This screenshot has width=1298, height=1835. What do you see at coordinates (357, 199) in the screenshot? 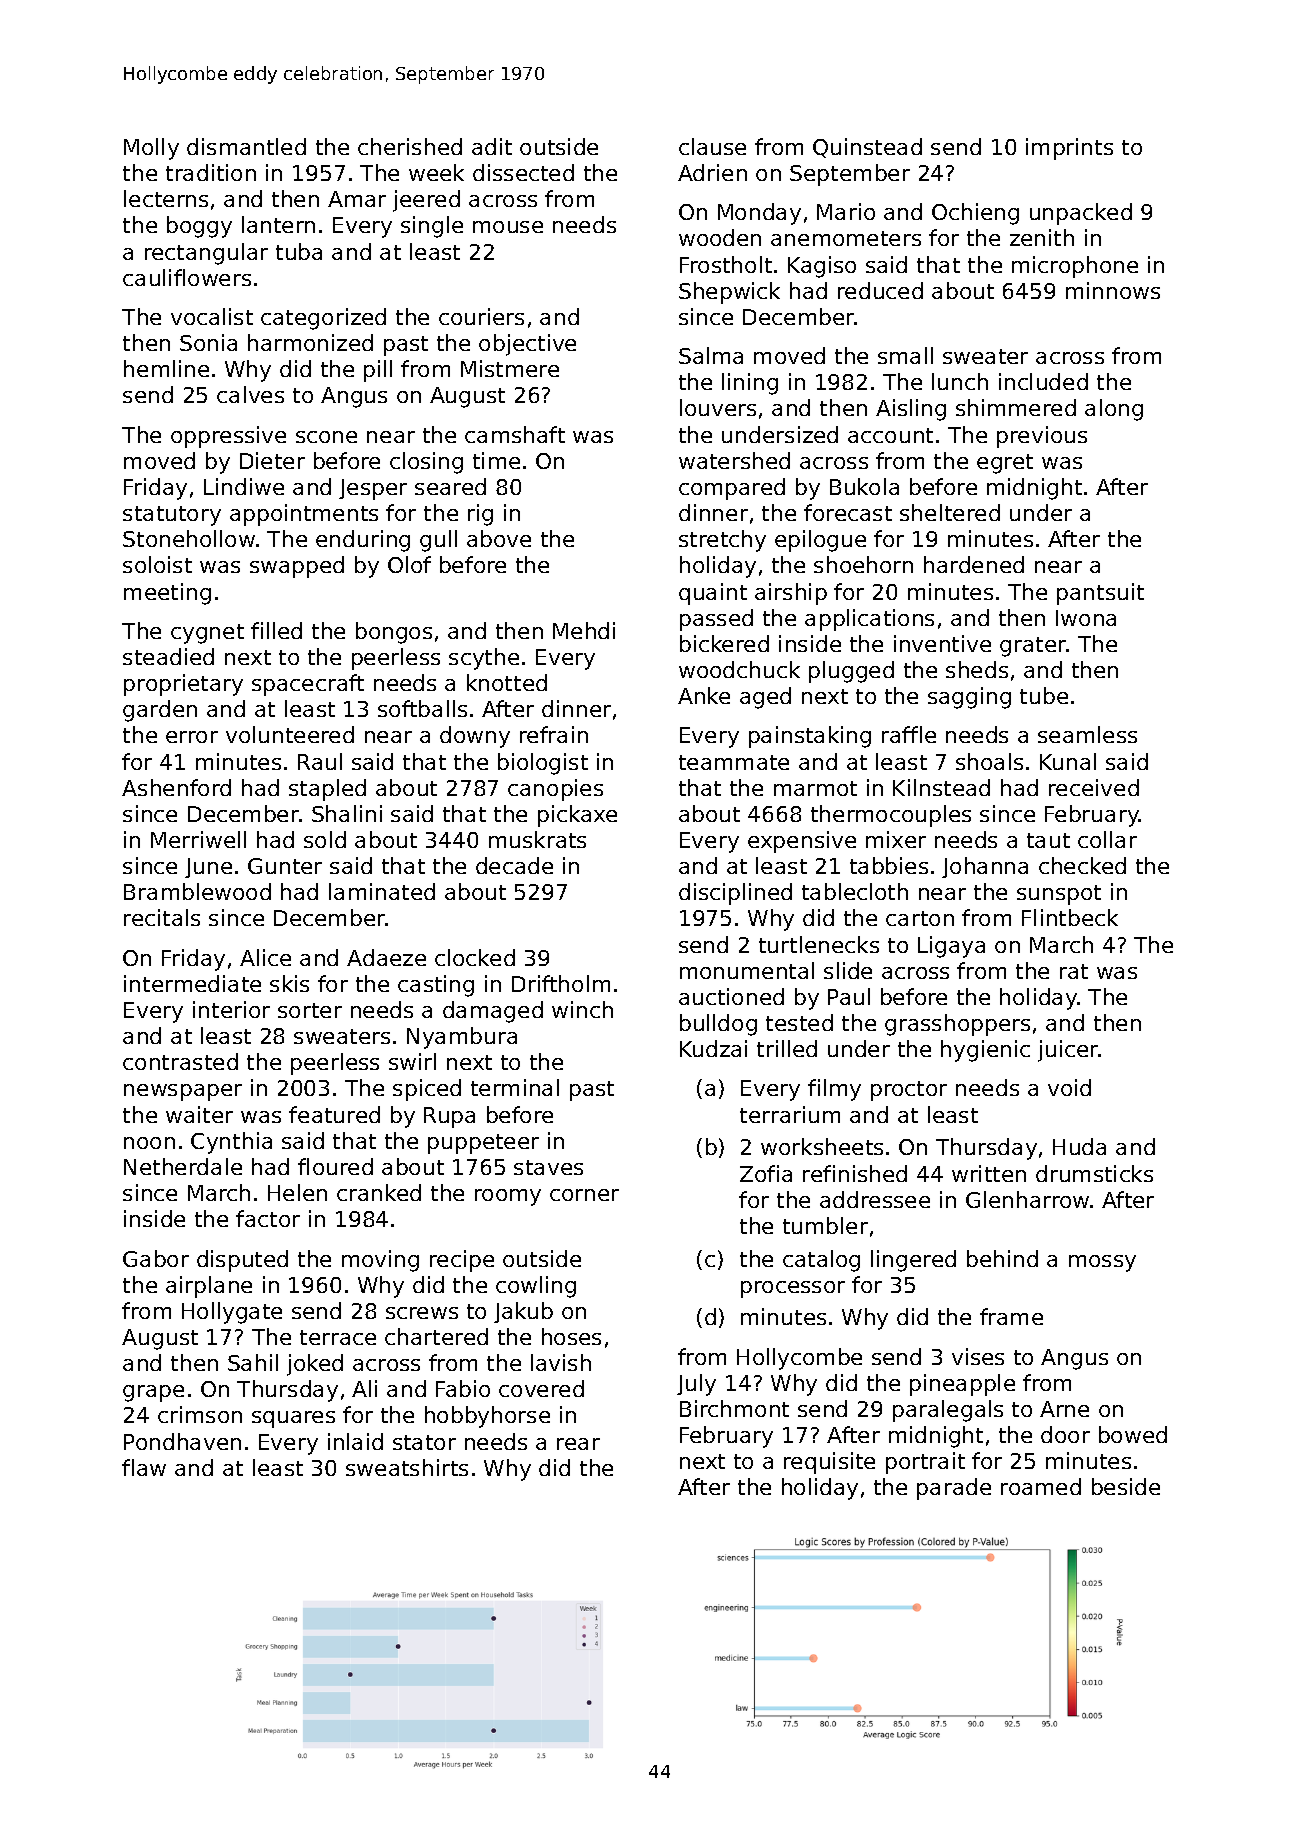
I see `Amar` at bounding box center [357, 199].
